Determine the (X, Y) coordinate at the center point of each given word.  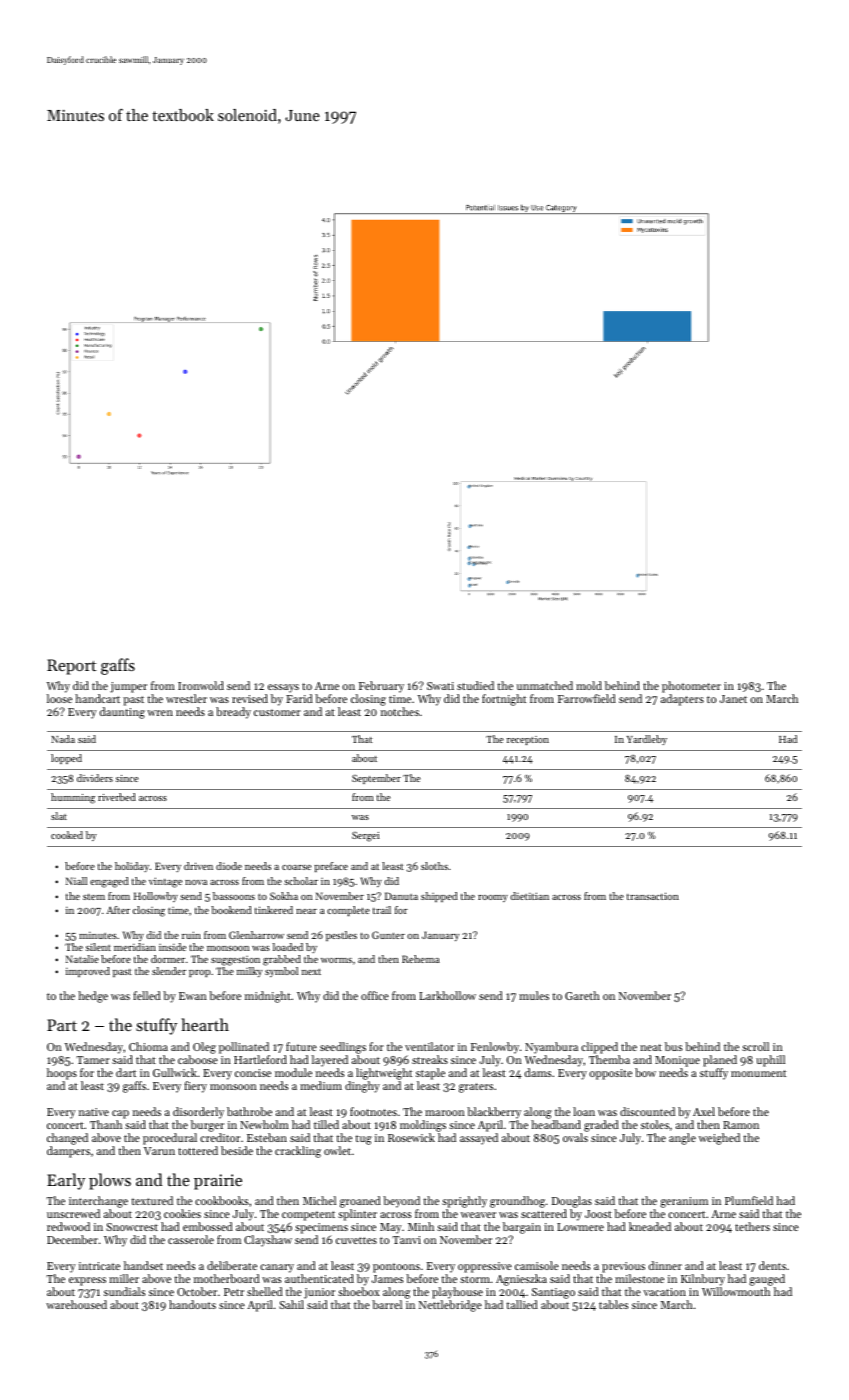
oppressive (485, 1267)
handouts (192, 1304)
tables (613, 1304)
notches (400, 711)
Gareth (582, 995)
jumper (128, 687)
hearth (205, 1024)
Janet (733, 699)
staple (430, 1074)
